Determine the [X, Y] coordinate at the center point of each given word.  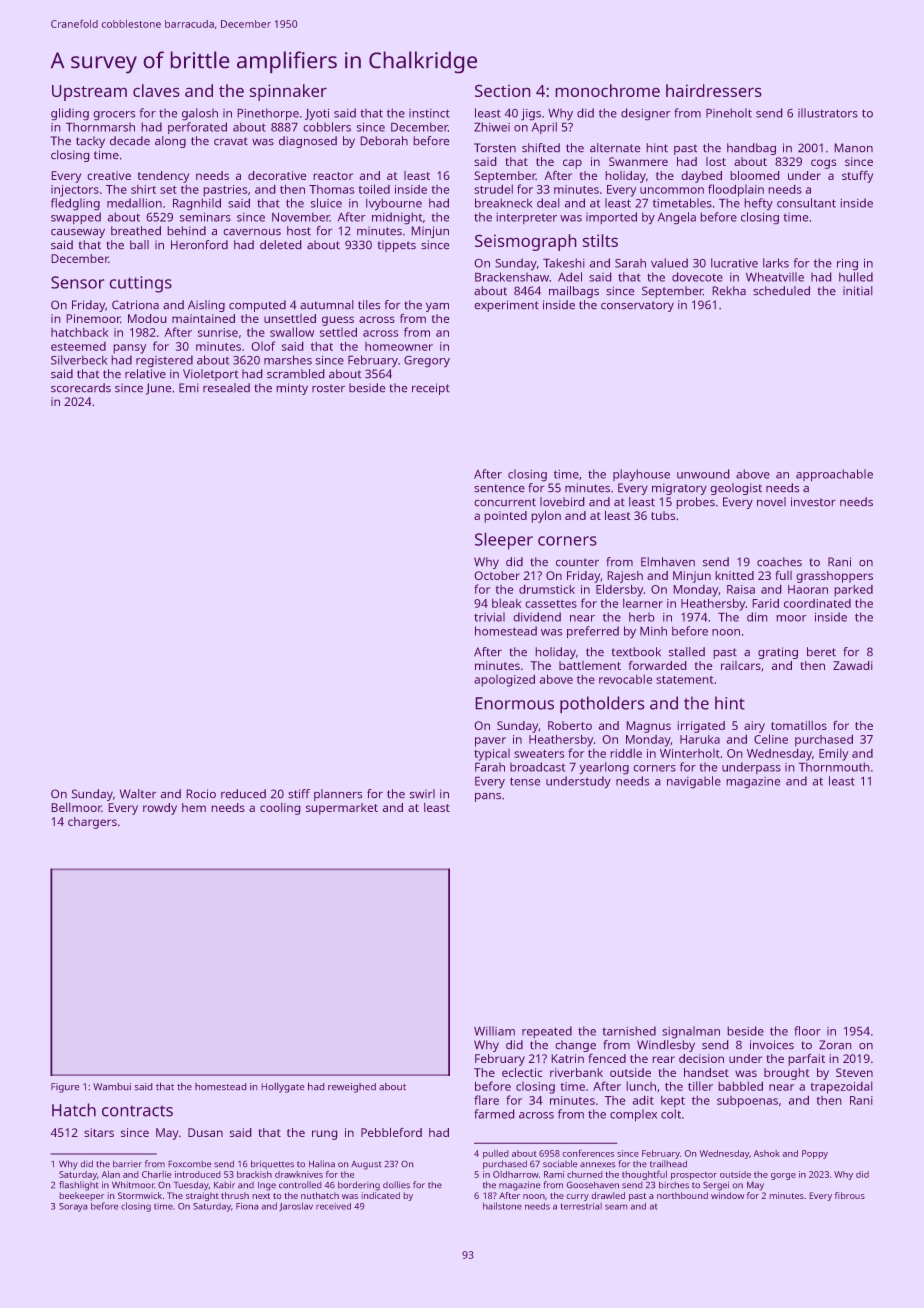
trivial [489, 617]
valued [669, 263]
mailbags [574, 292]
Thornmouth [834, 767]
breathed [136, 230]
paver [490, 742]
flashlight [78, 1186]
